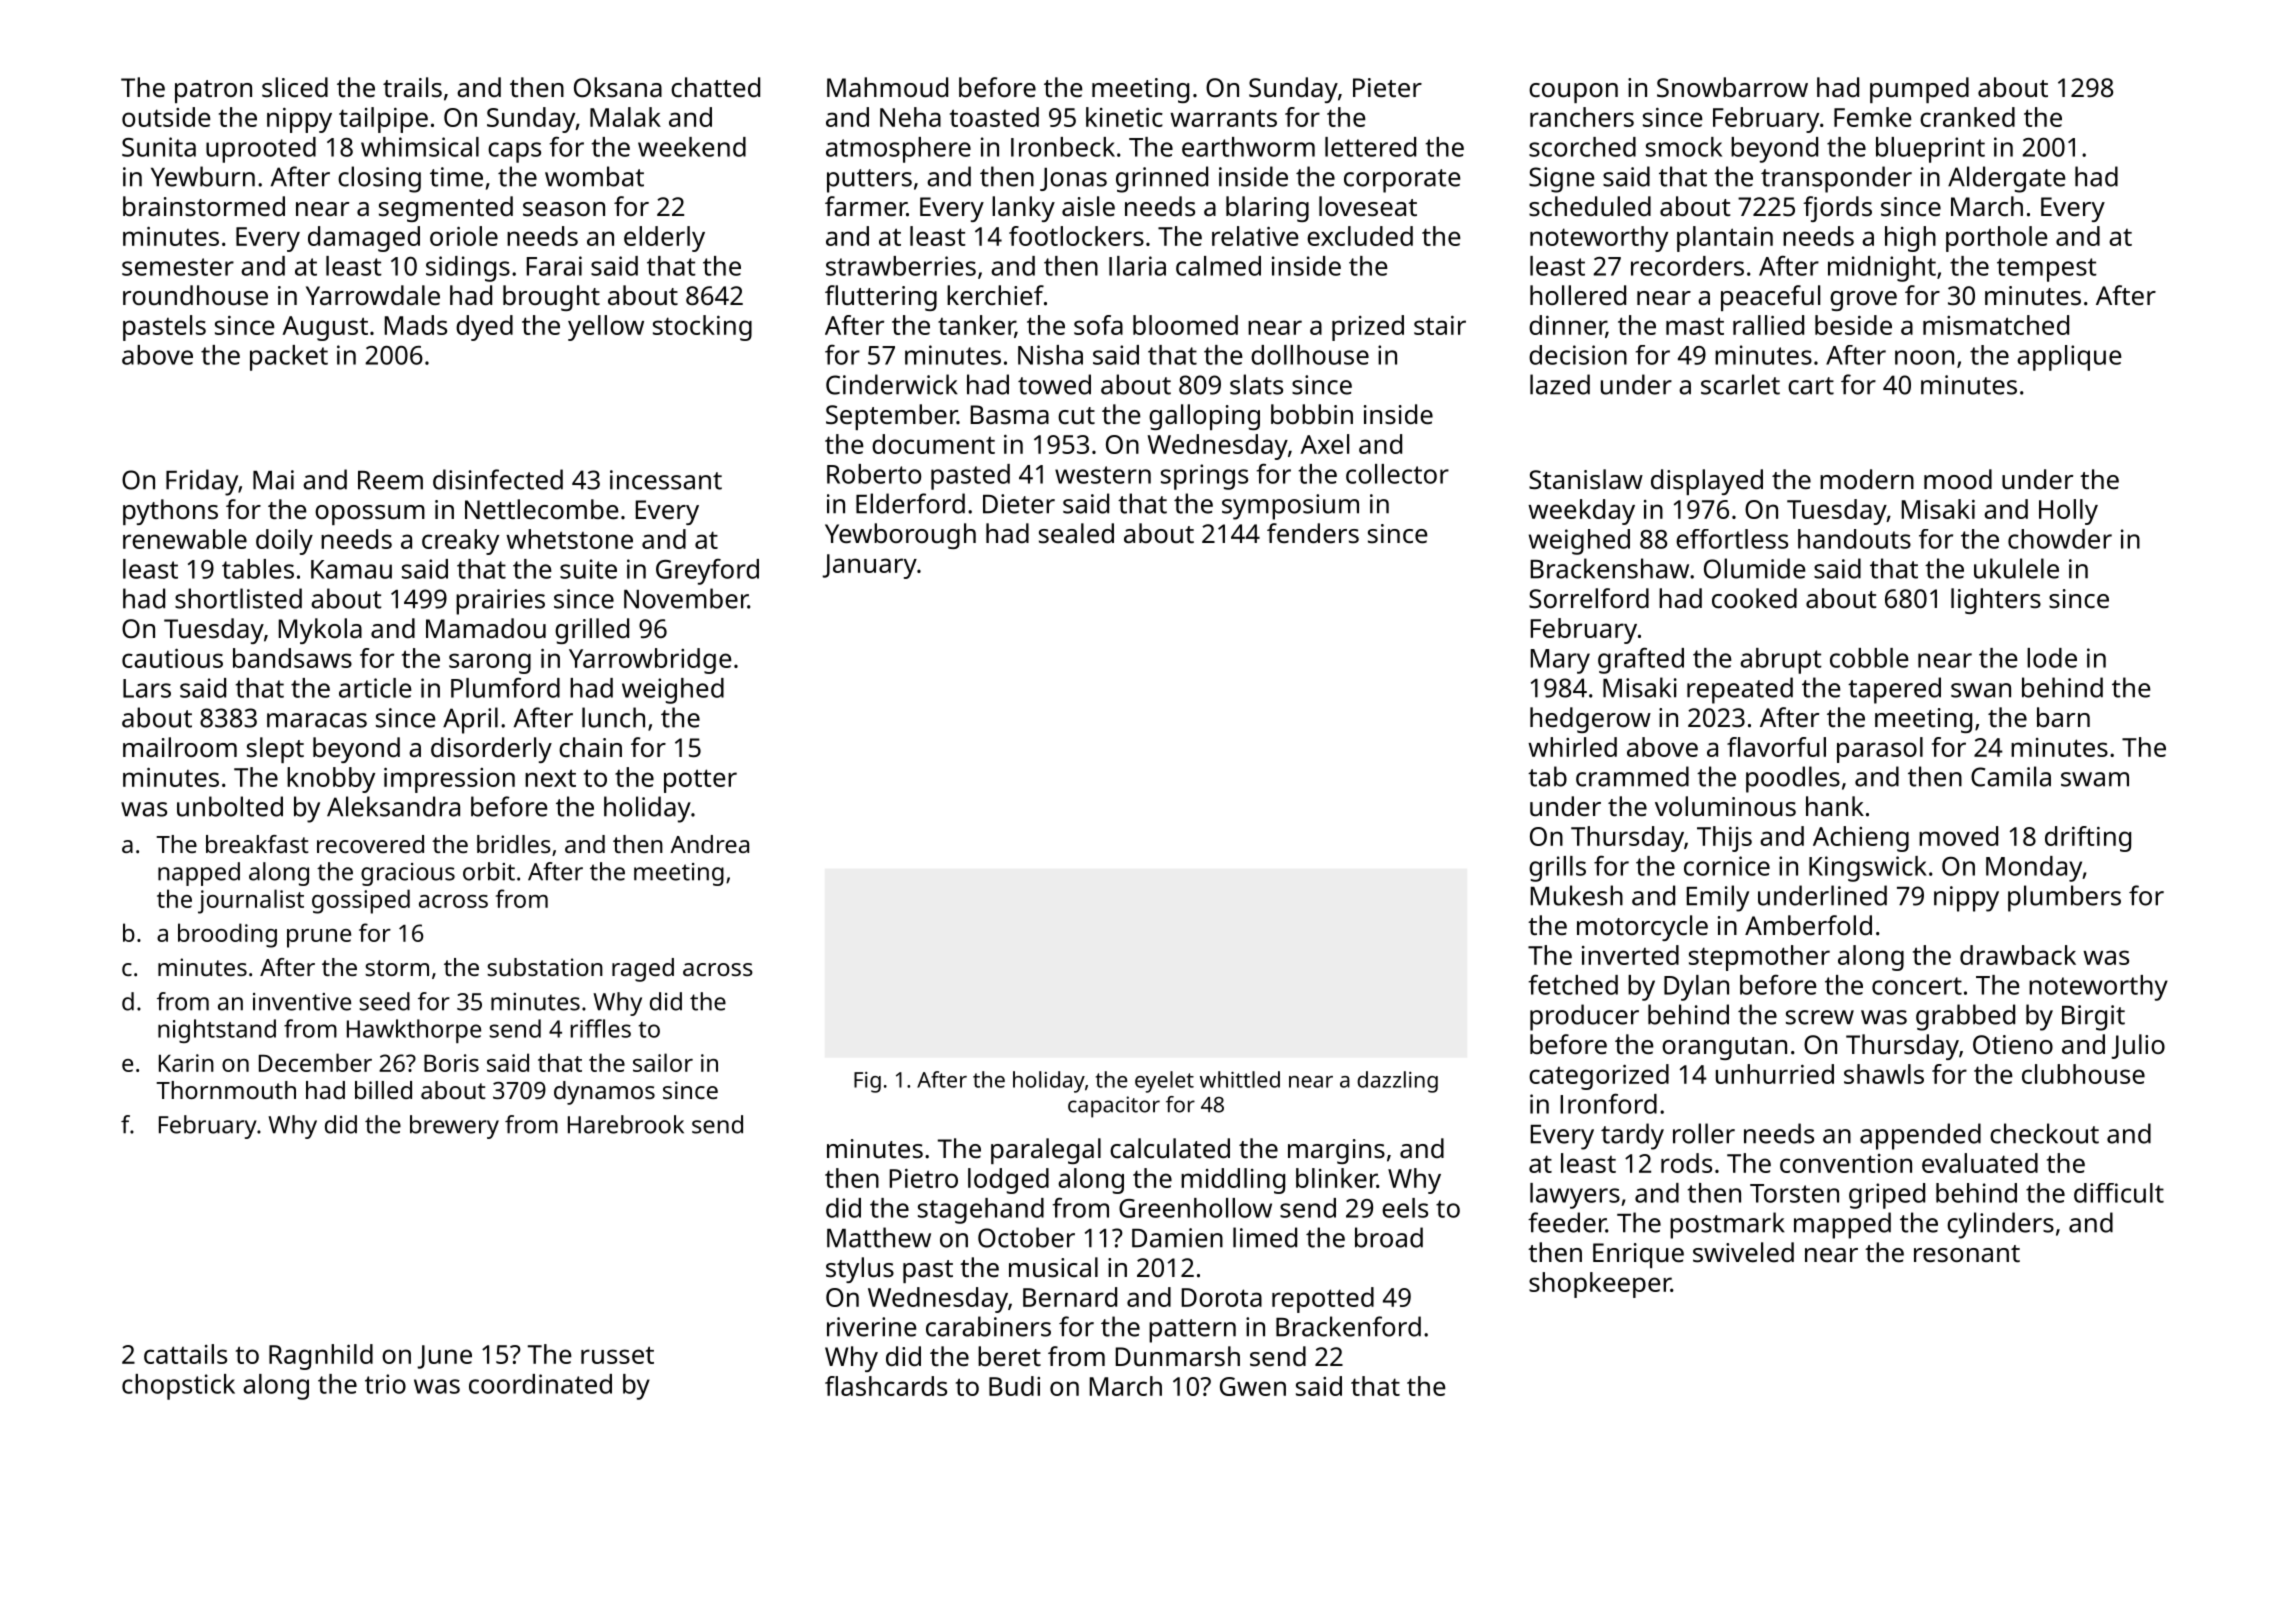  What do you see at coordinates (444, 1357) in the screenshot?
I see `June` at bounding box center [444, 1357].
